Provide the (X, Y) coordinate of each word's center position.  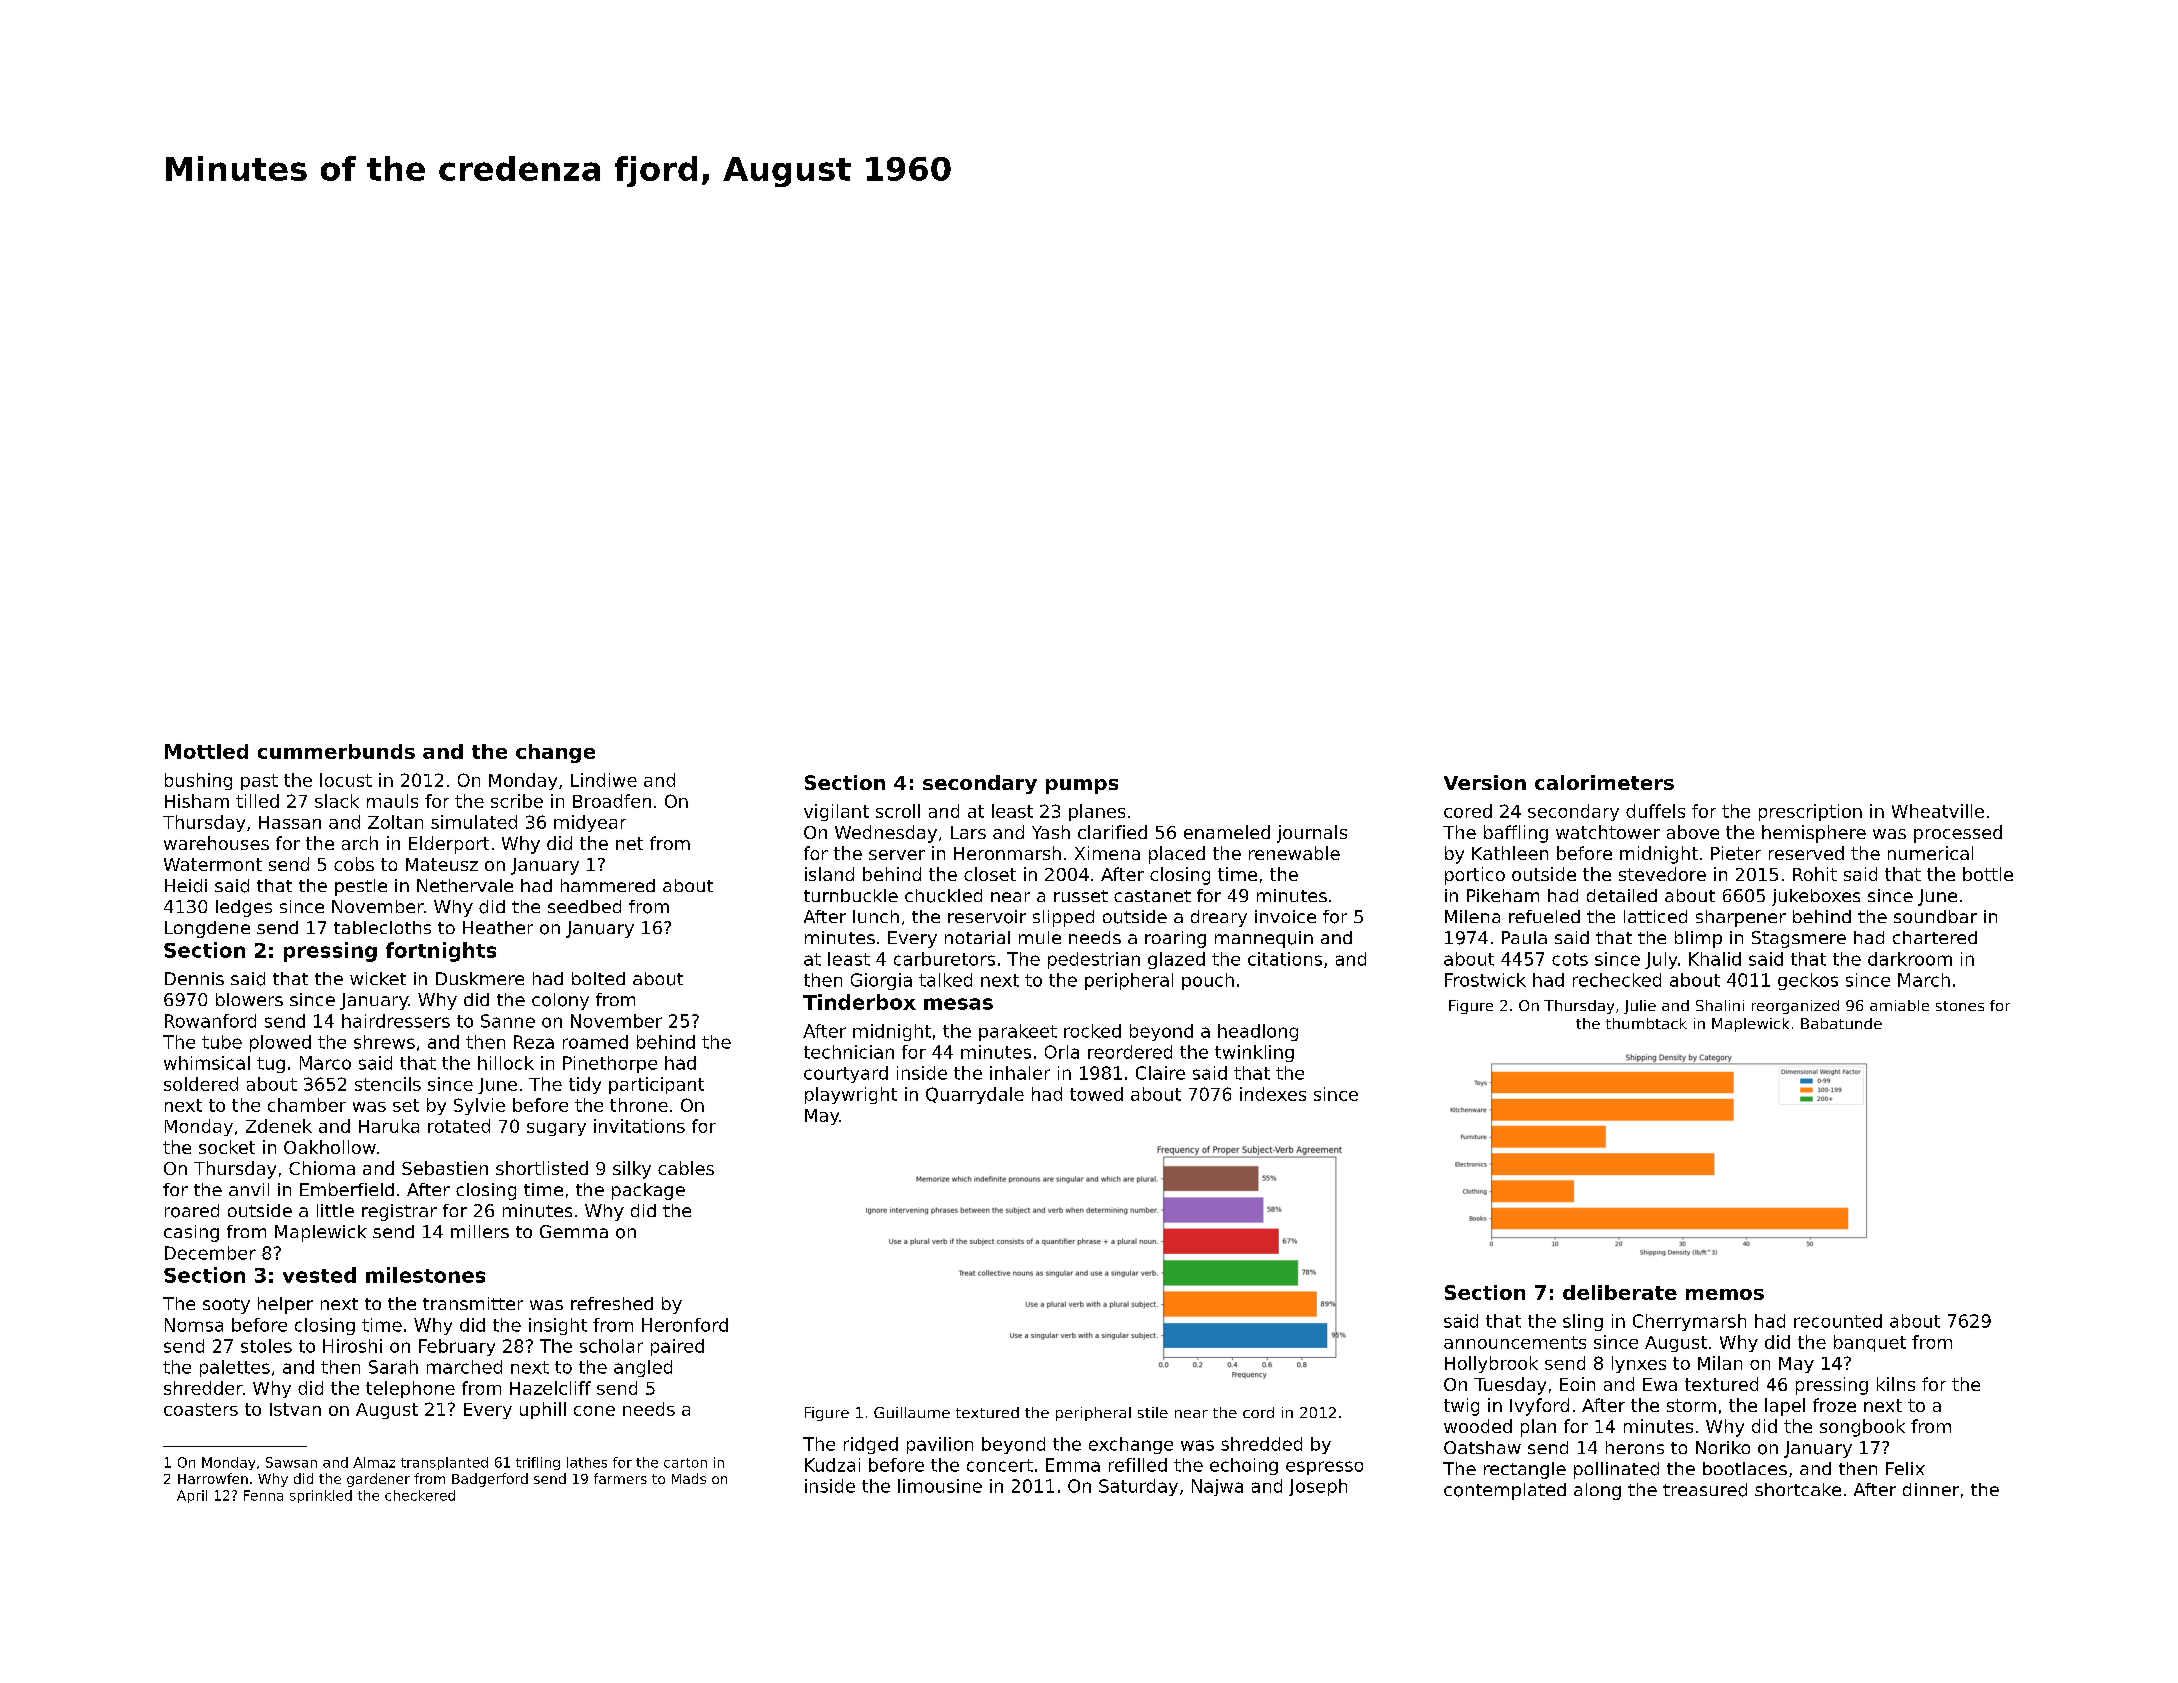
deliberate (1620, 1292)
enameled (1227, 832)
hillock (506, 1063)
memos (1725, 1294)
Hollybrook (1491, 1364)
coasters (201, 1409)
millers (480, 1231)
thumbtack (1646, 1023)
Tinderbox (859, 1002)
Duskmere (480, 978)
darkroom (1910, 959)
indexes (1273, 1094)
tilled (257, 801)
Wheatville (1938, 811)
